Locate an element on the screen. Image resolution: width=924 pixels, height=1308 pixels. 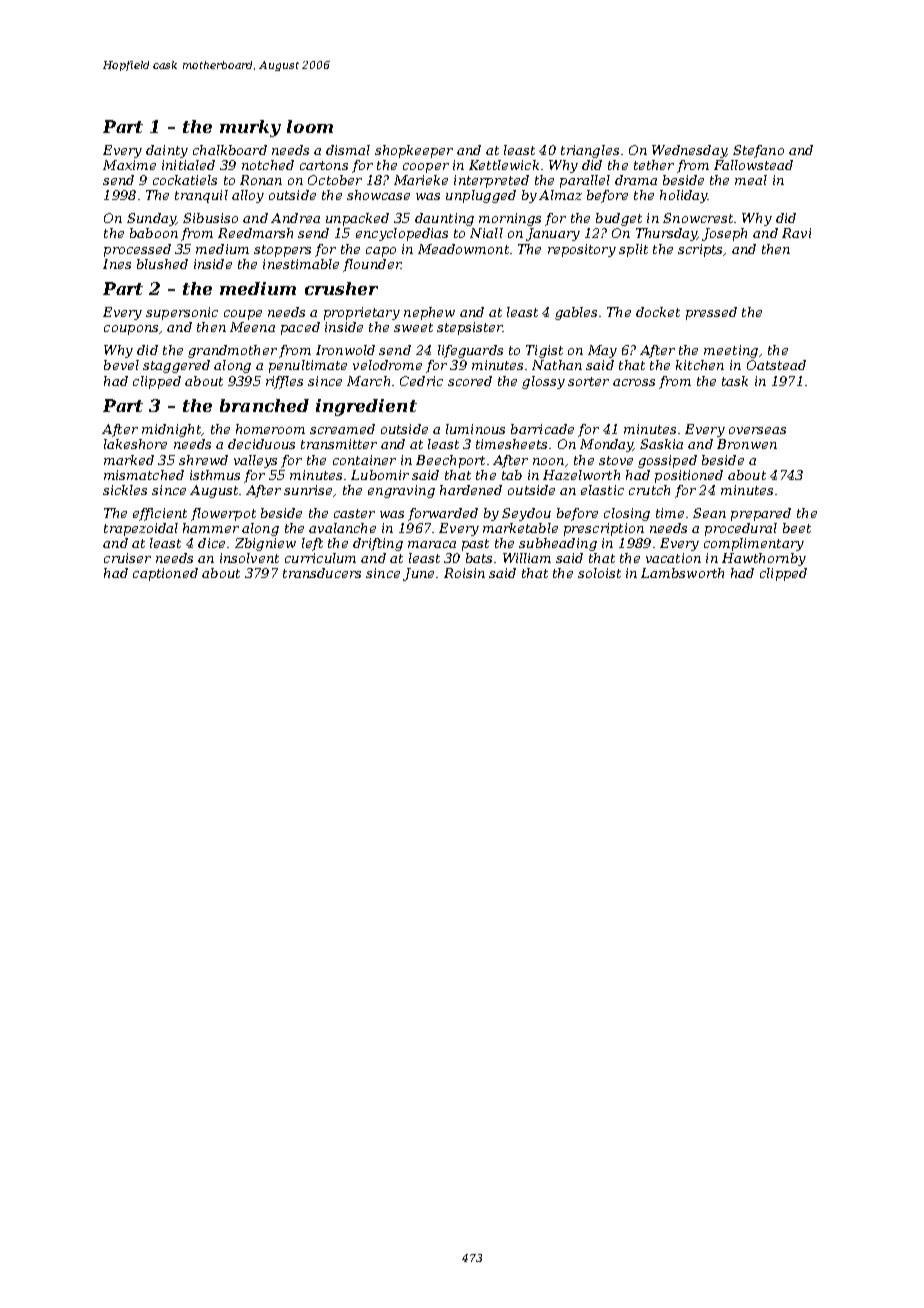
task is located at coordinates (735, 381).
